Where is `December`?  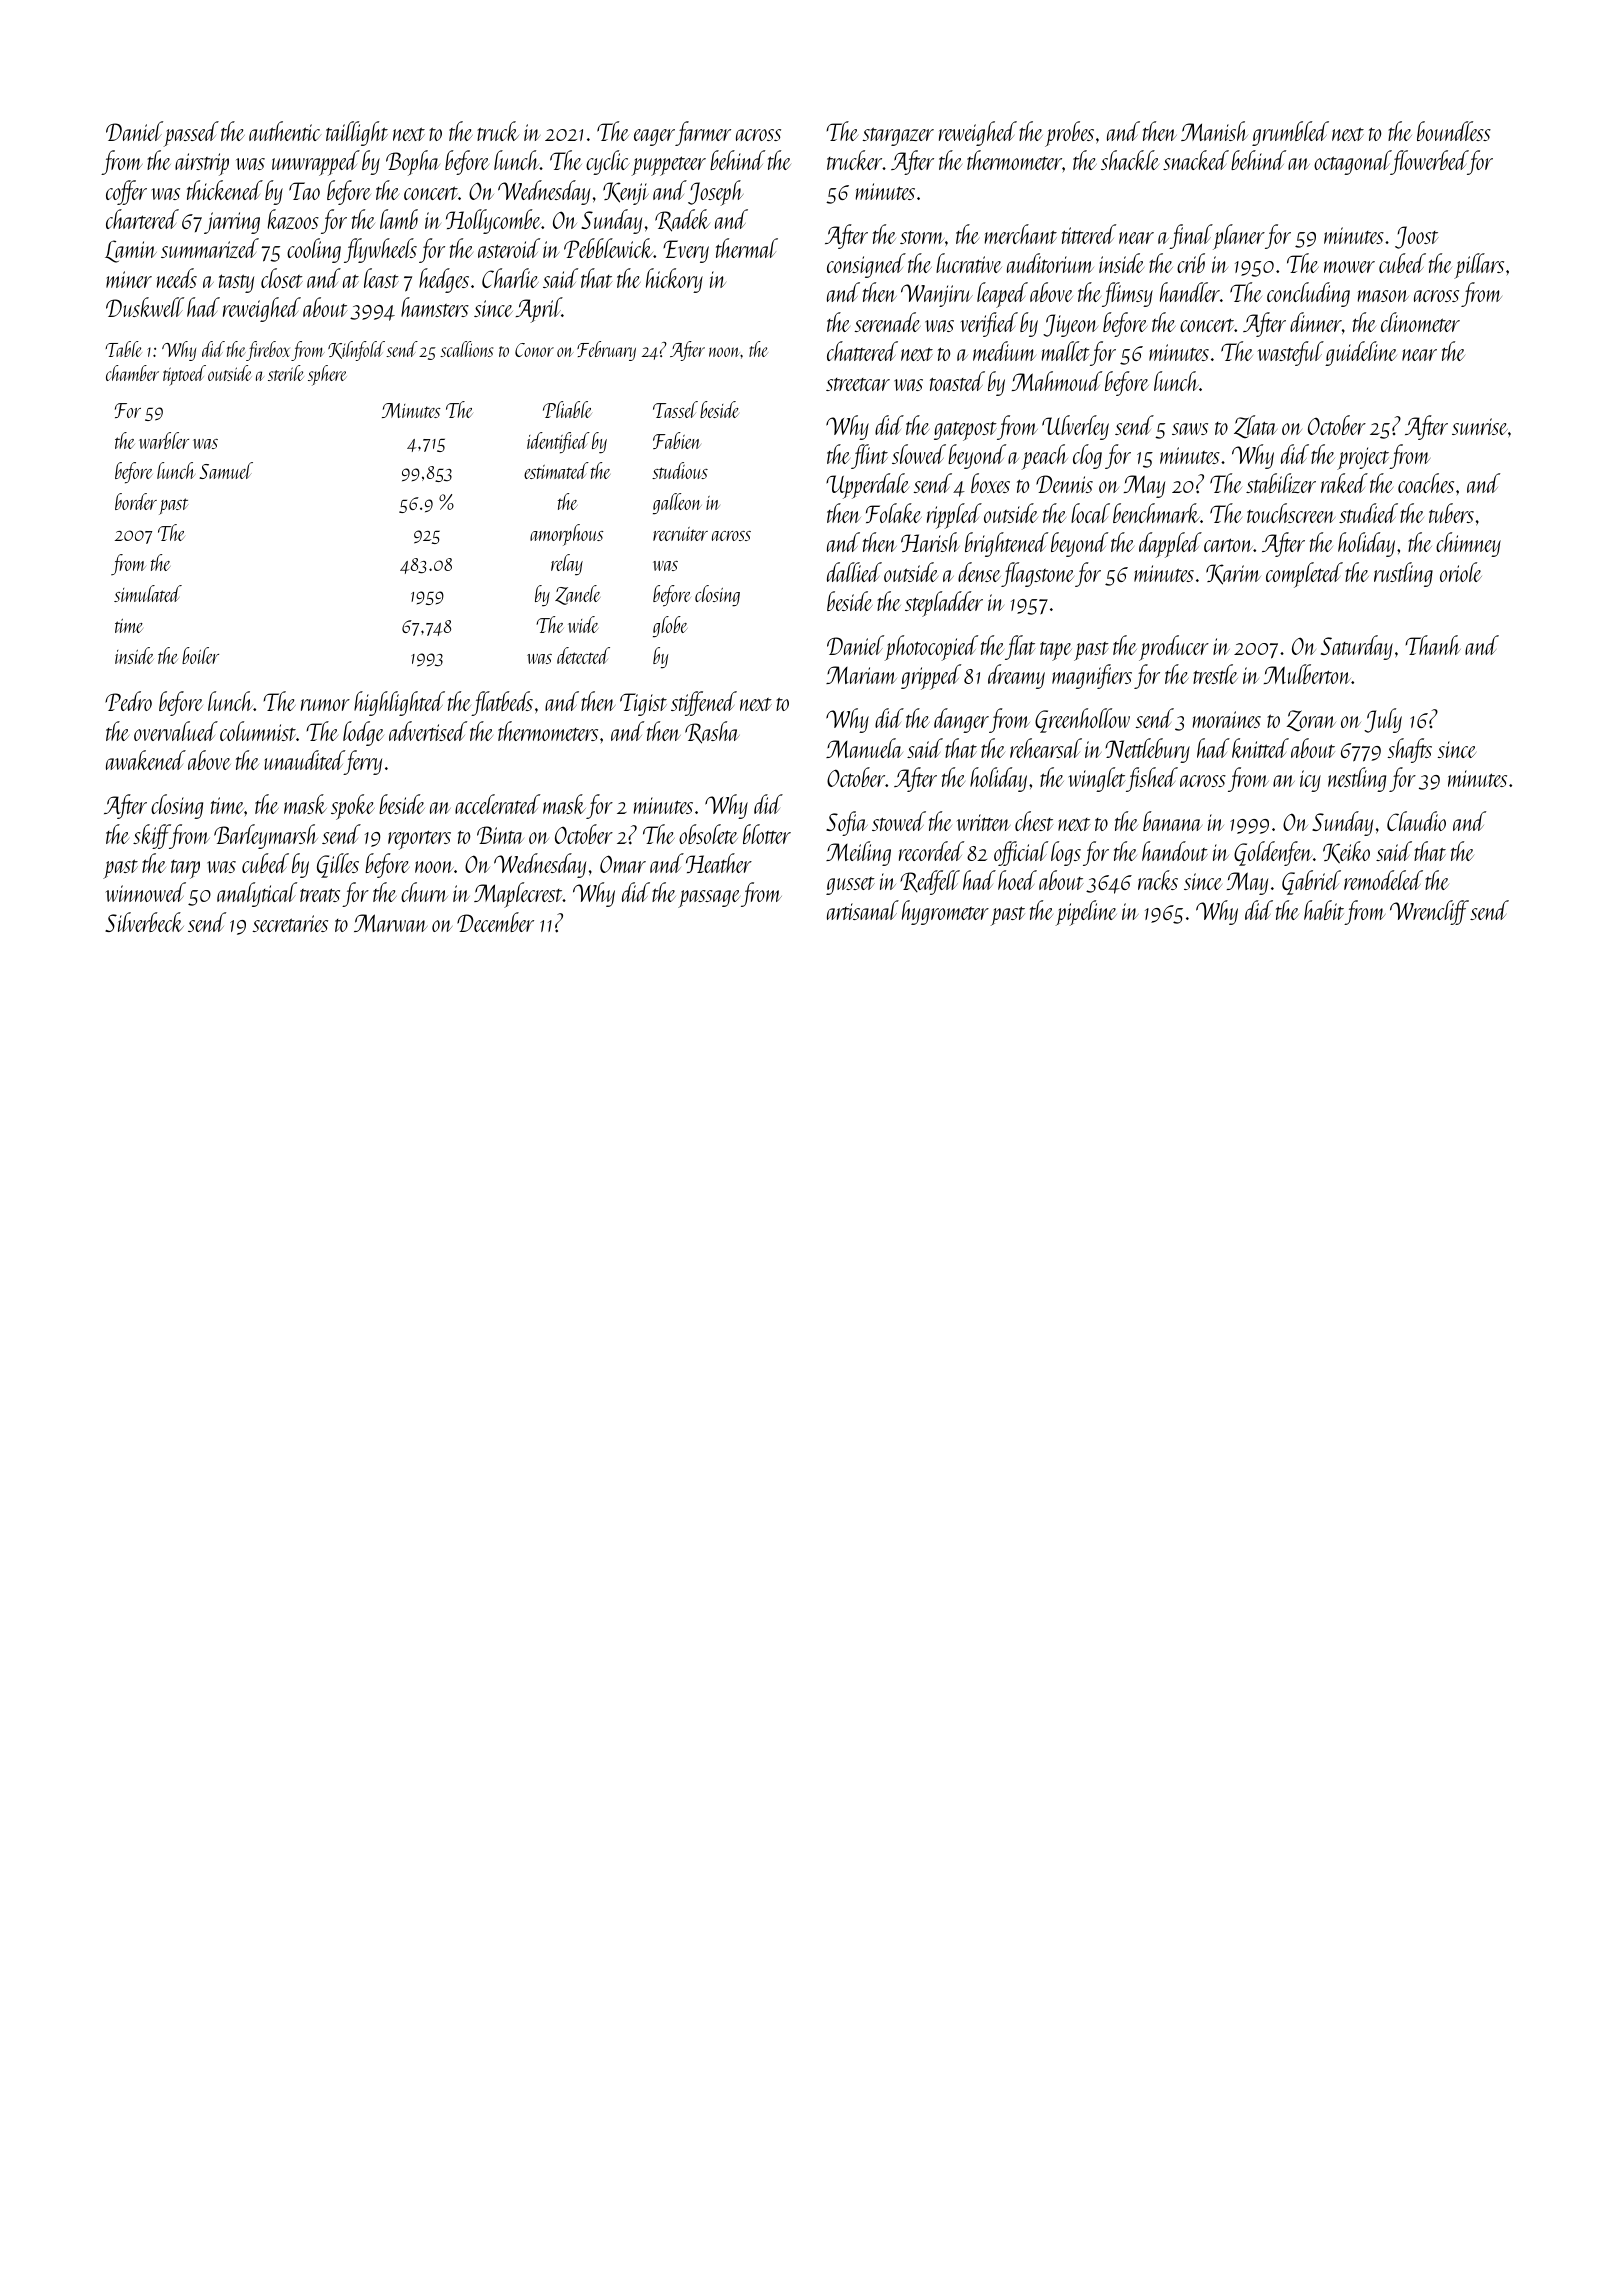
December is located at coordinates (495, 922).
